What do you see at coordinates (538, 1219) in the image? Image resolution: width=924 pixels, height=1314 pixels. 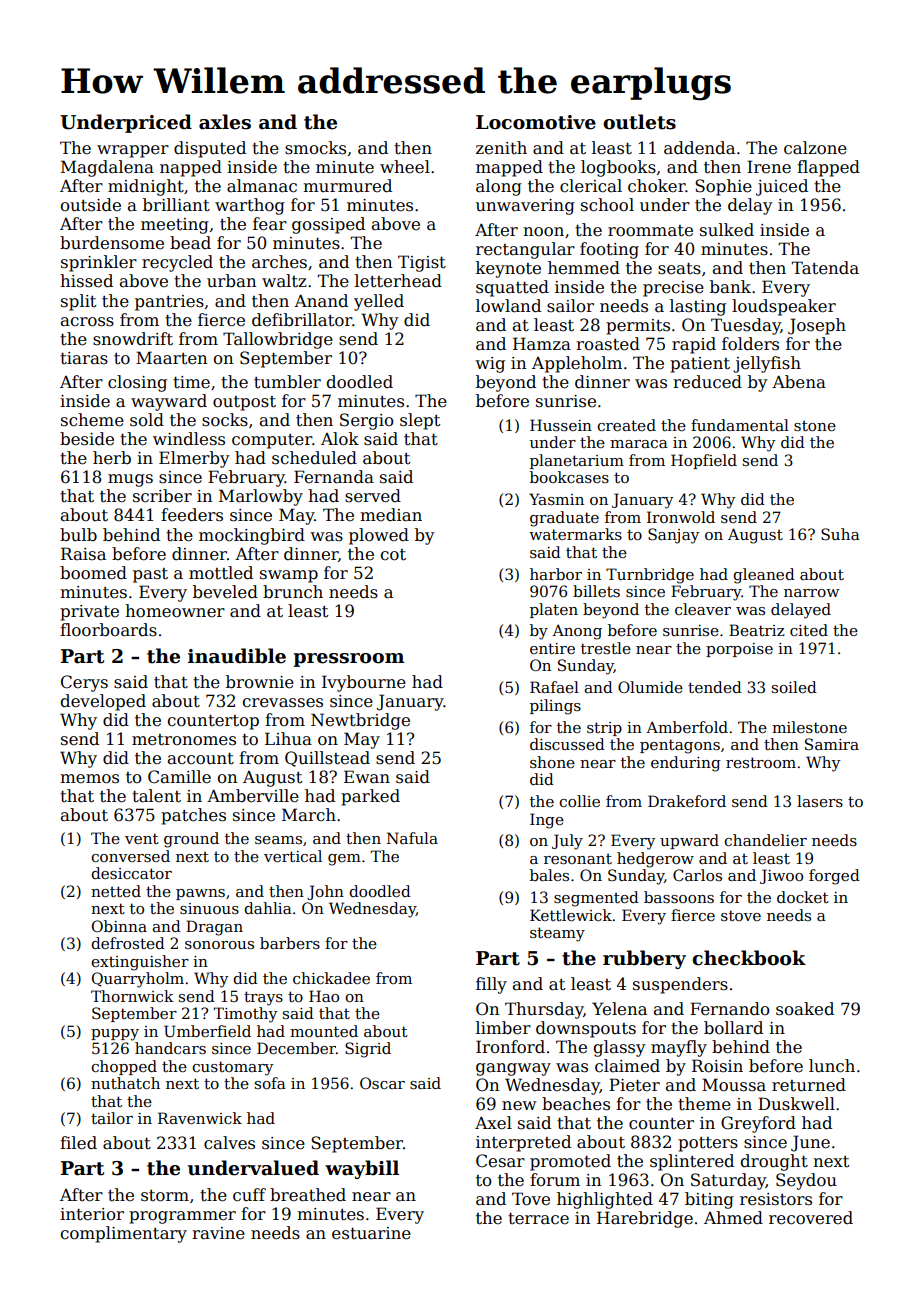 I see `terrace` at bounding box center [538, 1219].
